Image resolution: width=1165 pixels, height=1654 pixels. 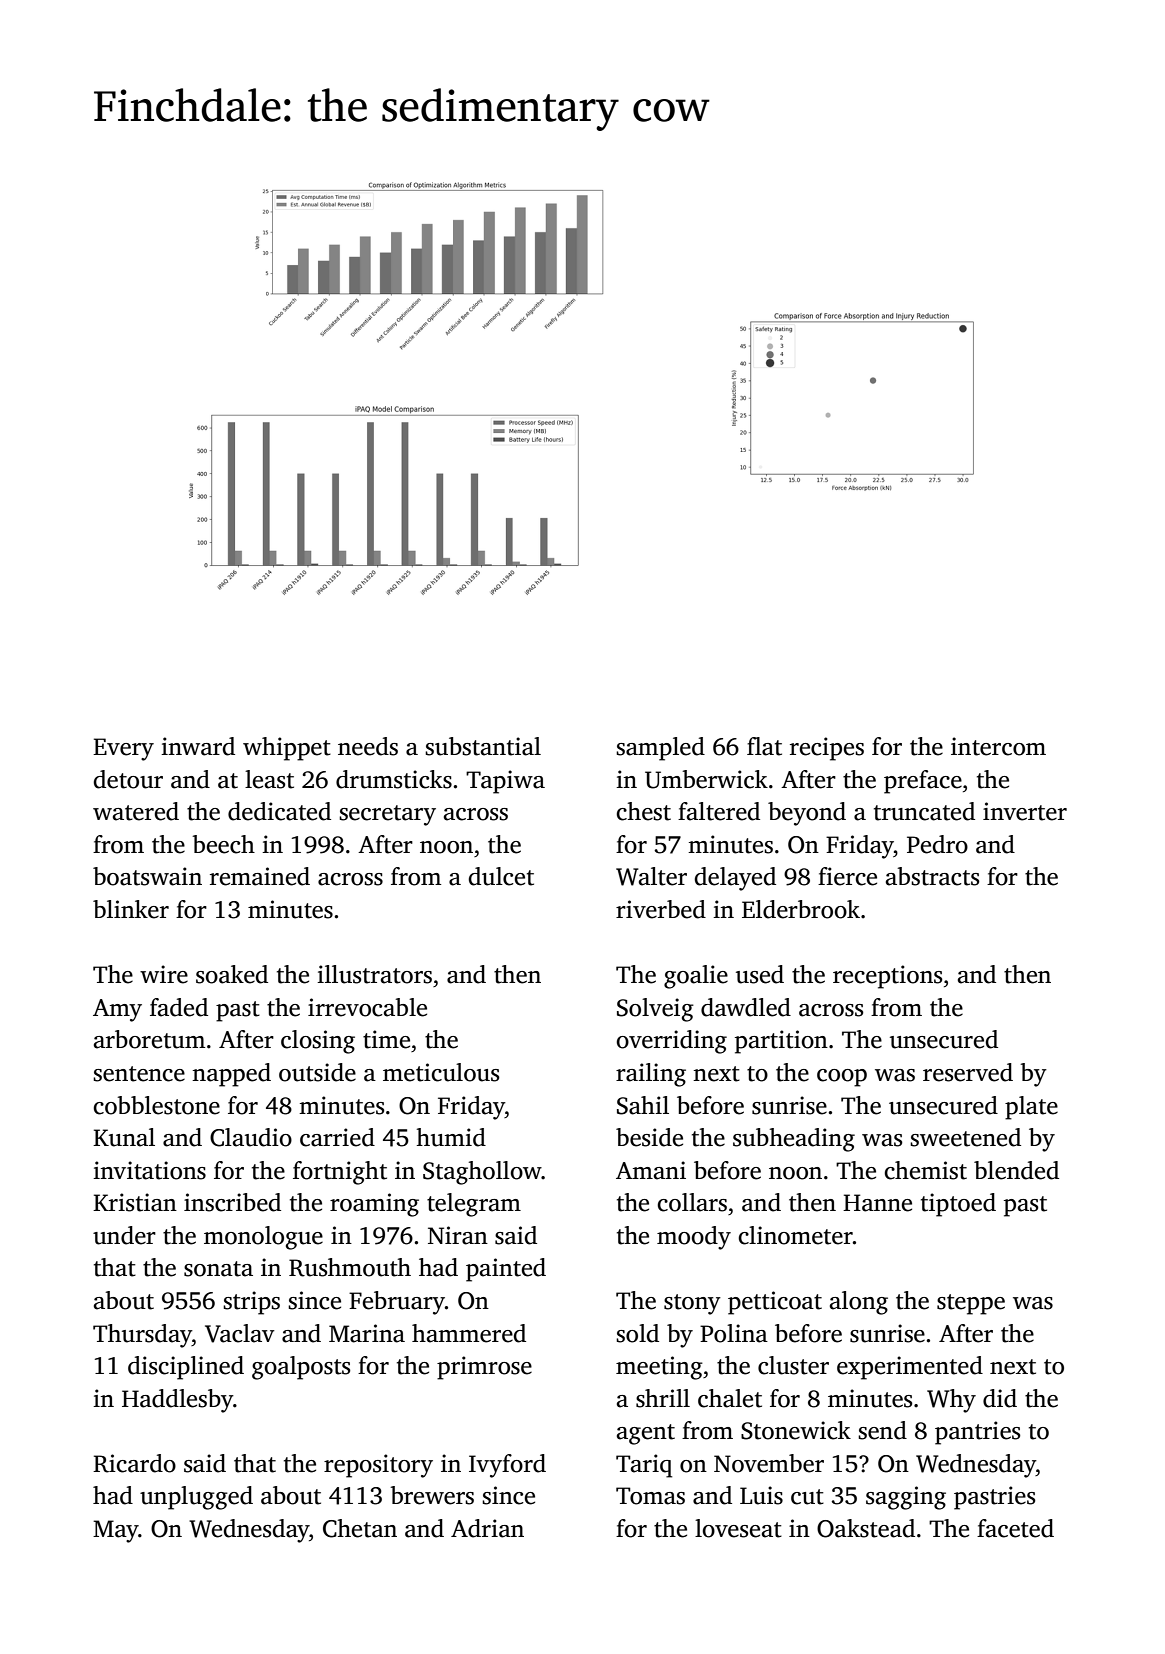 What do you see at coordinates (231, 1075) in the screenshot?
I see `napped` at bounding box center [231, 1075].
